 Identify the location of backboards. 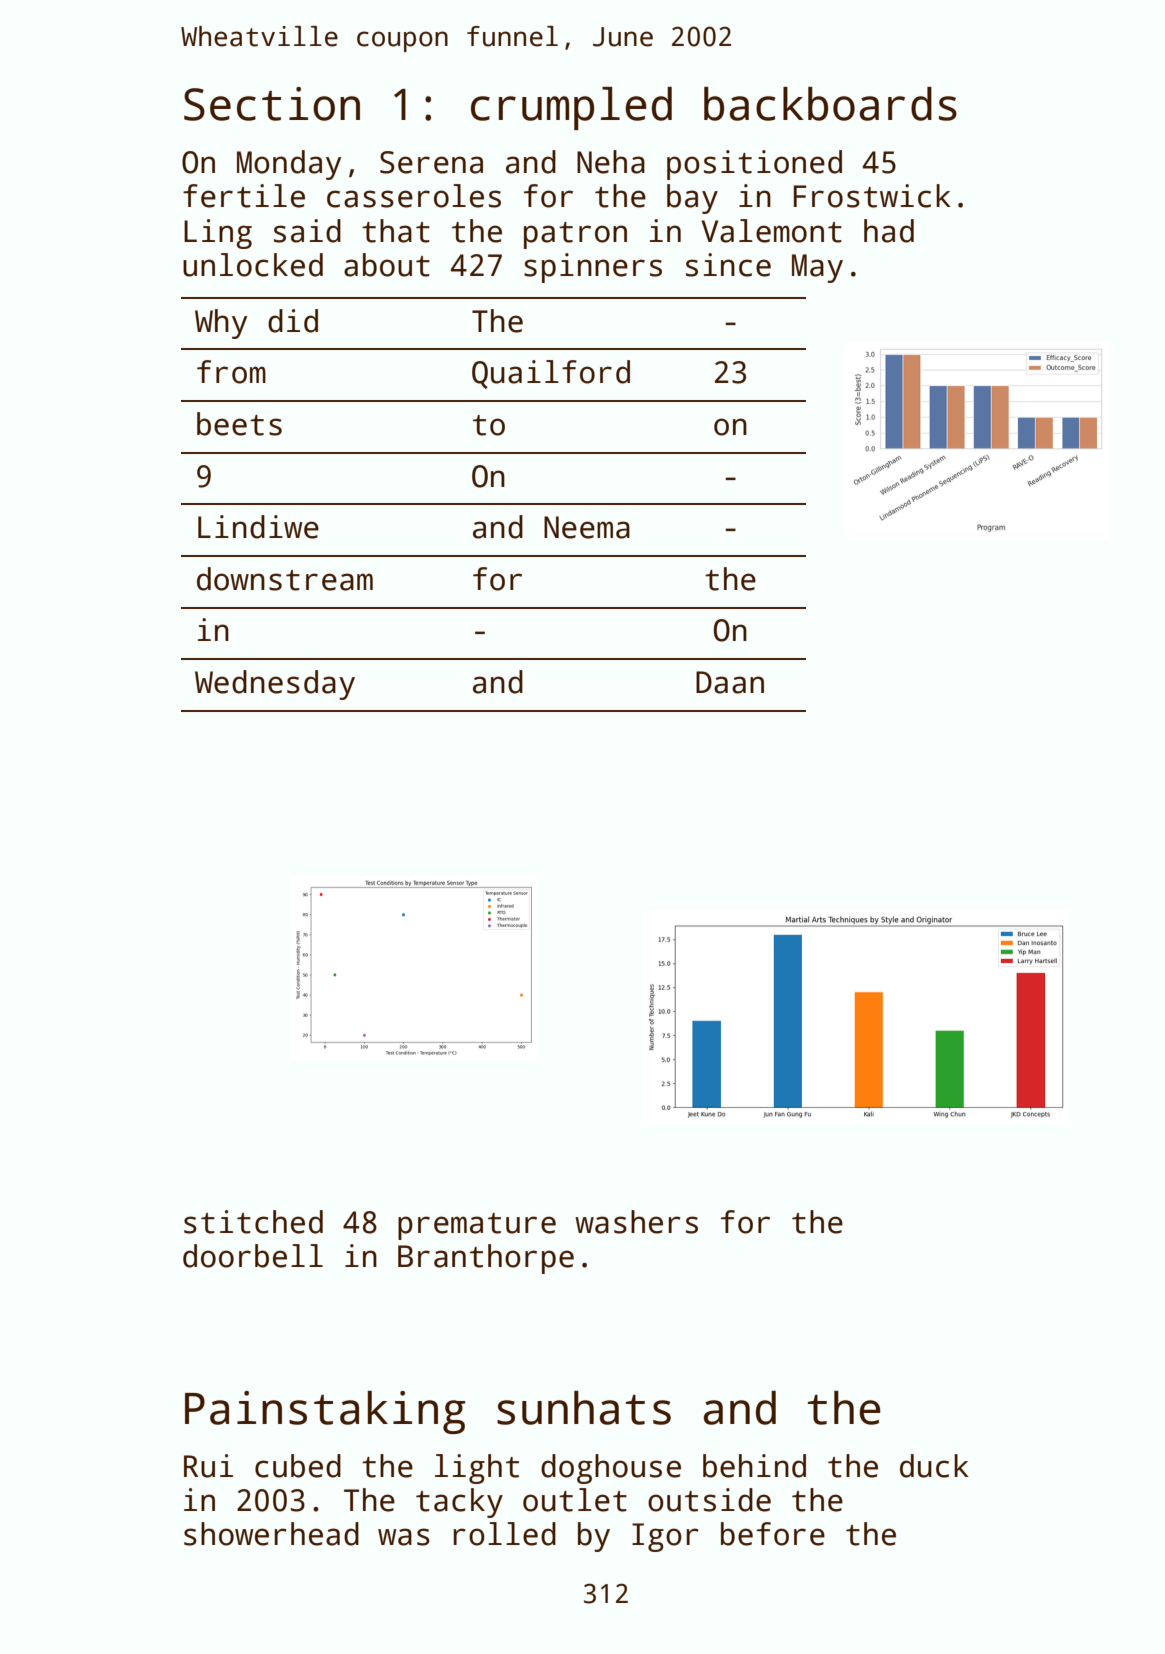
(830, 104).
